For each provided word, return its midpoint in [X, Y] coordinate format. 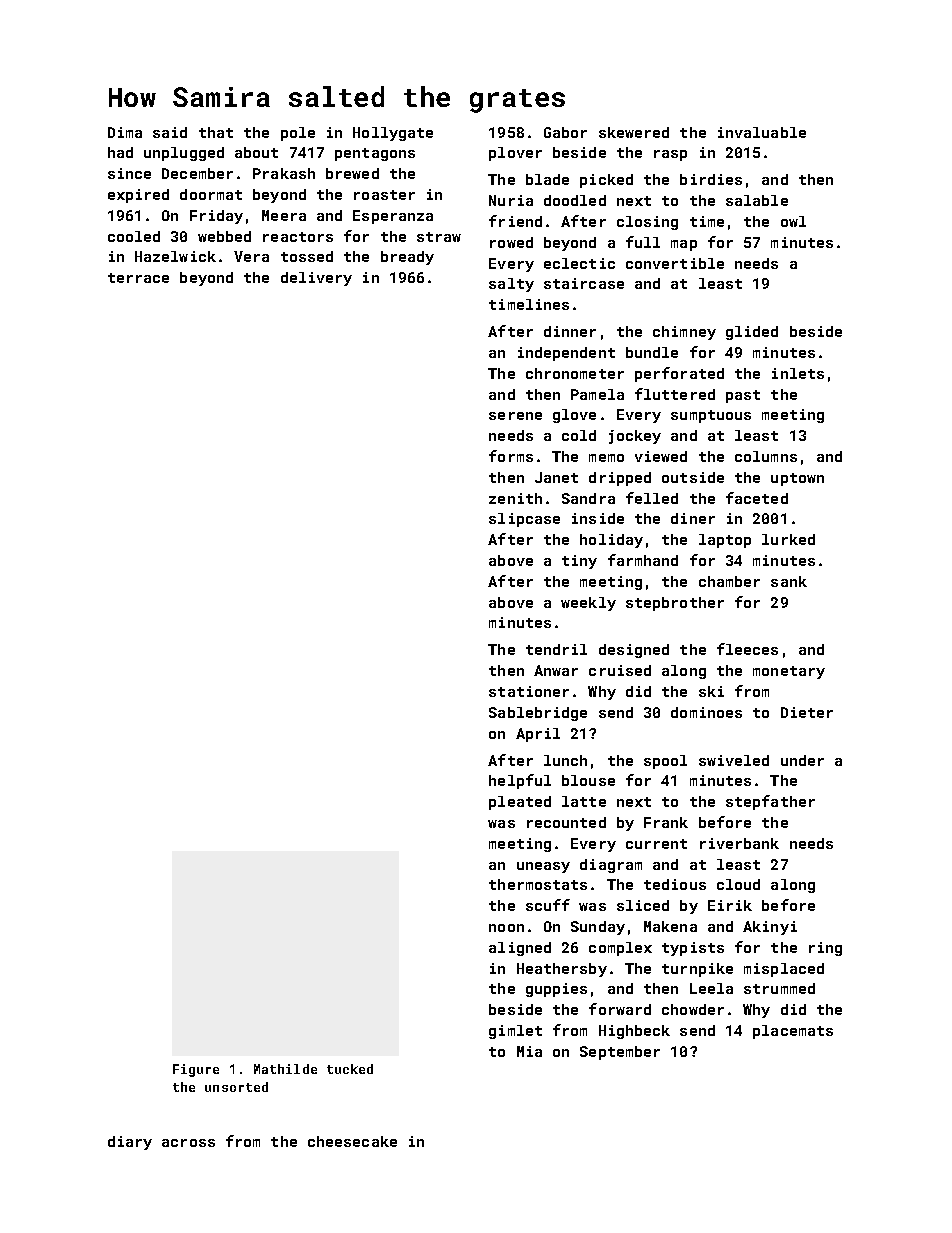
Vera [251, 256]
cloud [738, 884]
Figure [196, 1070]
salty [511, 285]
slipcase [524, 520]
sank [789, 581]
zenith [515, 498]
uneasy [543, 867]
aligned [520, 949]
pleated [520, 803]
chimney [684, 333]
